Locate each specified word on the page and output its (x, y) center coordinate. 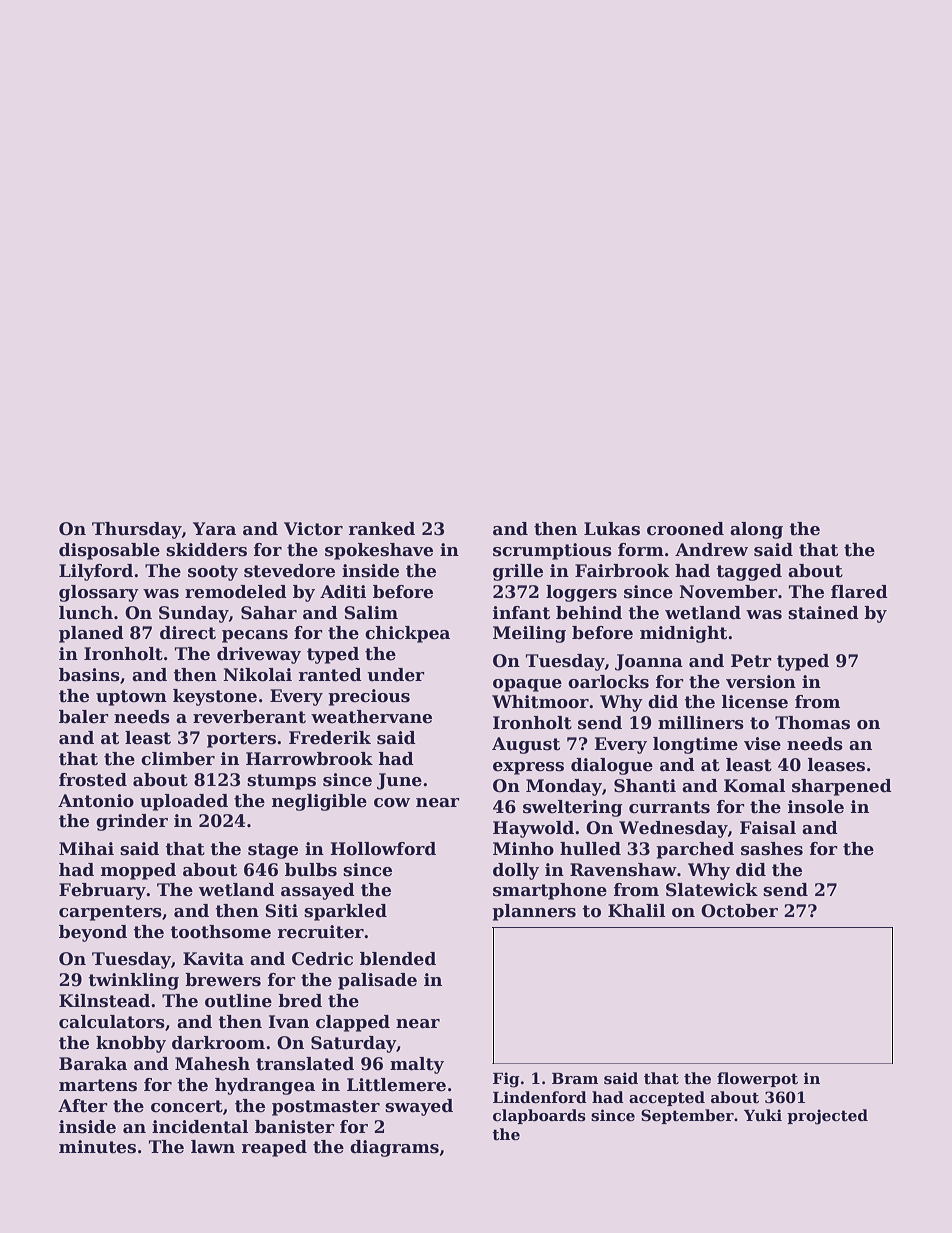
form (641, 550)
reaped (274, 1148)
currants (669, 807)
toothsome (220, 932)
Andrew (711, 550)
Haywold (533, 829)
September (687, 1116)
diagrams (394, 1148)
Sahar (269, 613)
